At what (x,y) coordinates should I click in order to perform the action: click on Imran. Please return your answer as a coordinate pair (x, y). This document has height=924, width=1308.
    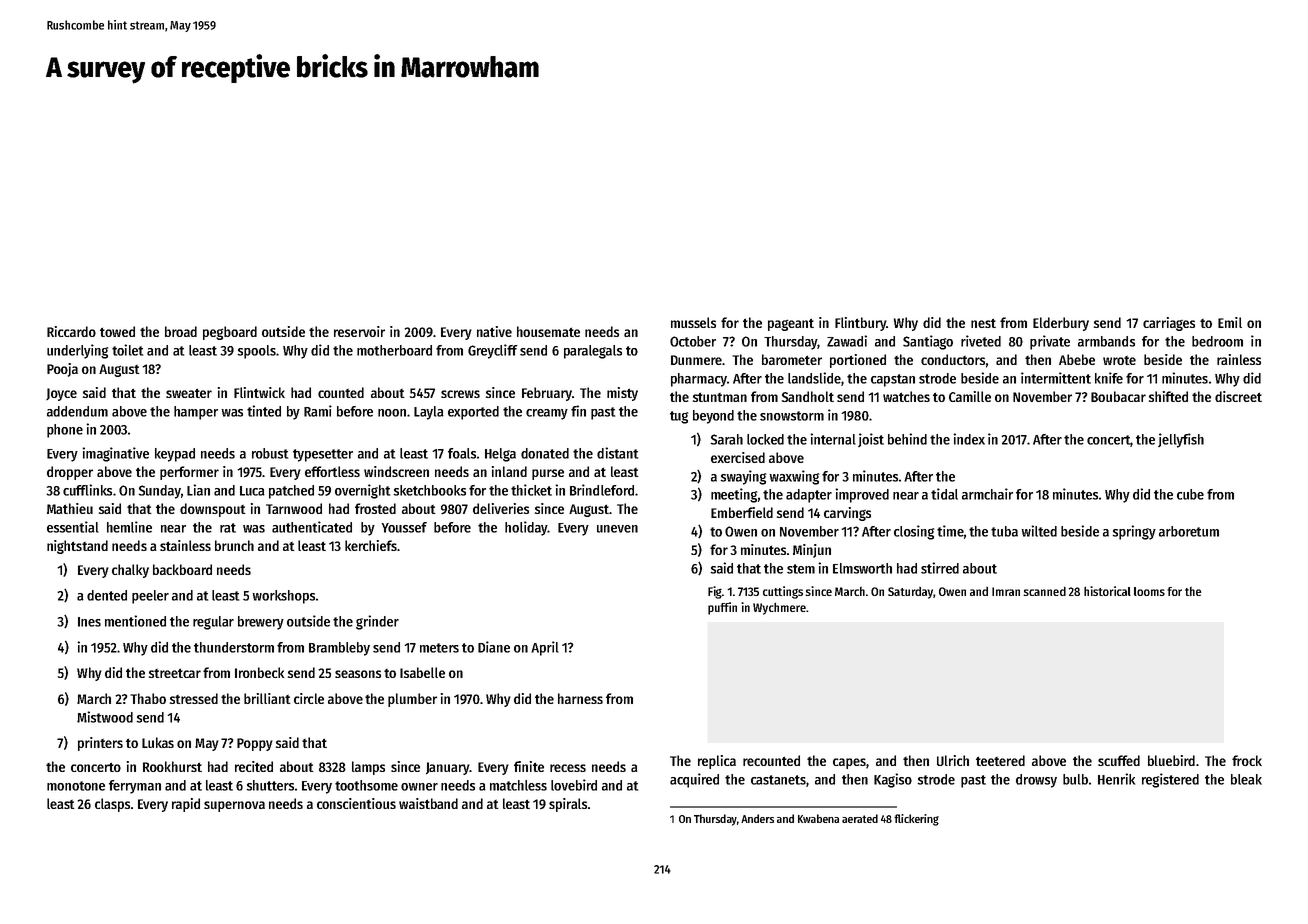
    Looking at the image, I should click on (1006, 591).
